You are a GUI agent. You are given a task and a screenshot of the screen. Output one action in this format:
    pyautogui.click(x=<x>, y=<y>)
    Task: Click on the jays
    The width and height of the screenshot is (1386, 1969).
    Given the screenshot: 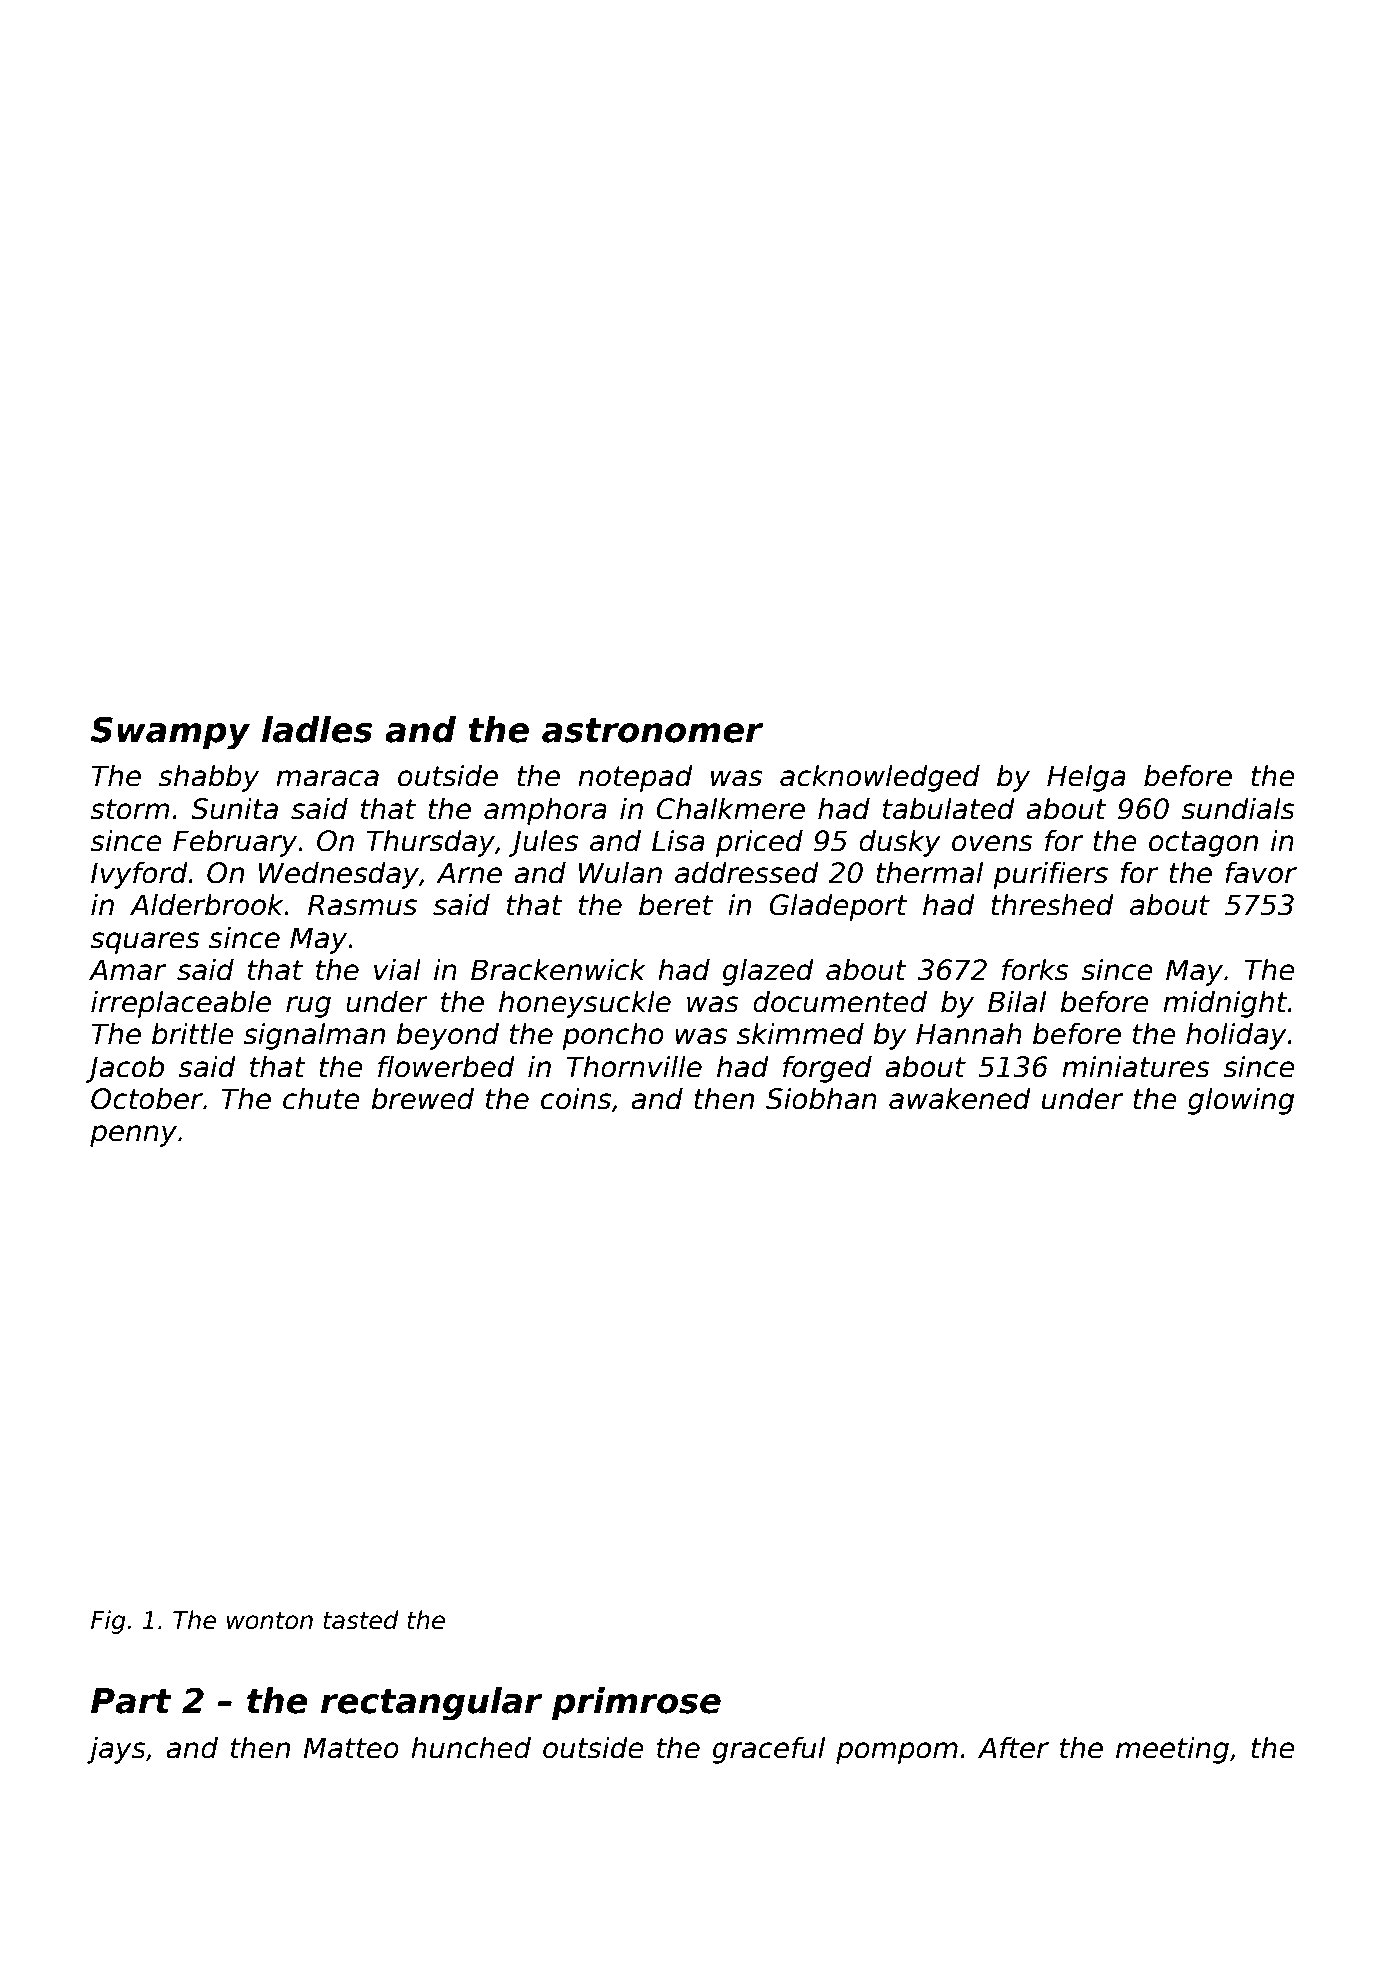 What is the action you would take?
    pyautogui.click(x=116, y=1750)
